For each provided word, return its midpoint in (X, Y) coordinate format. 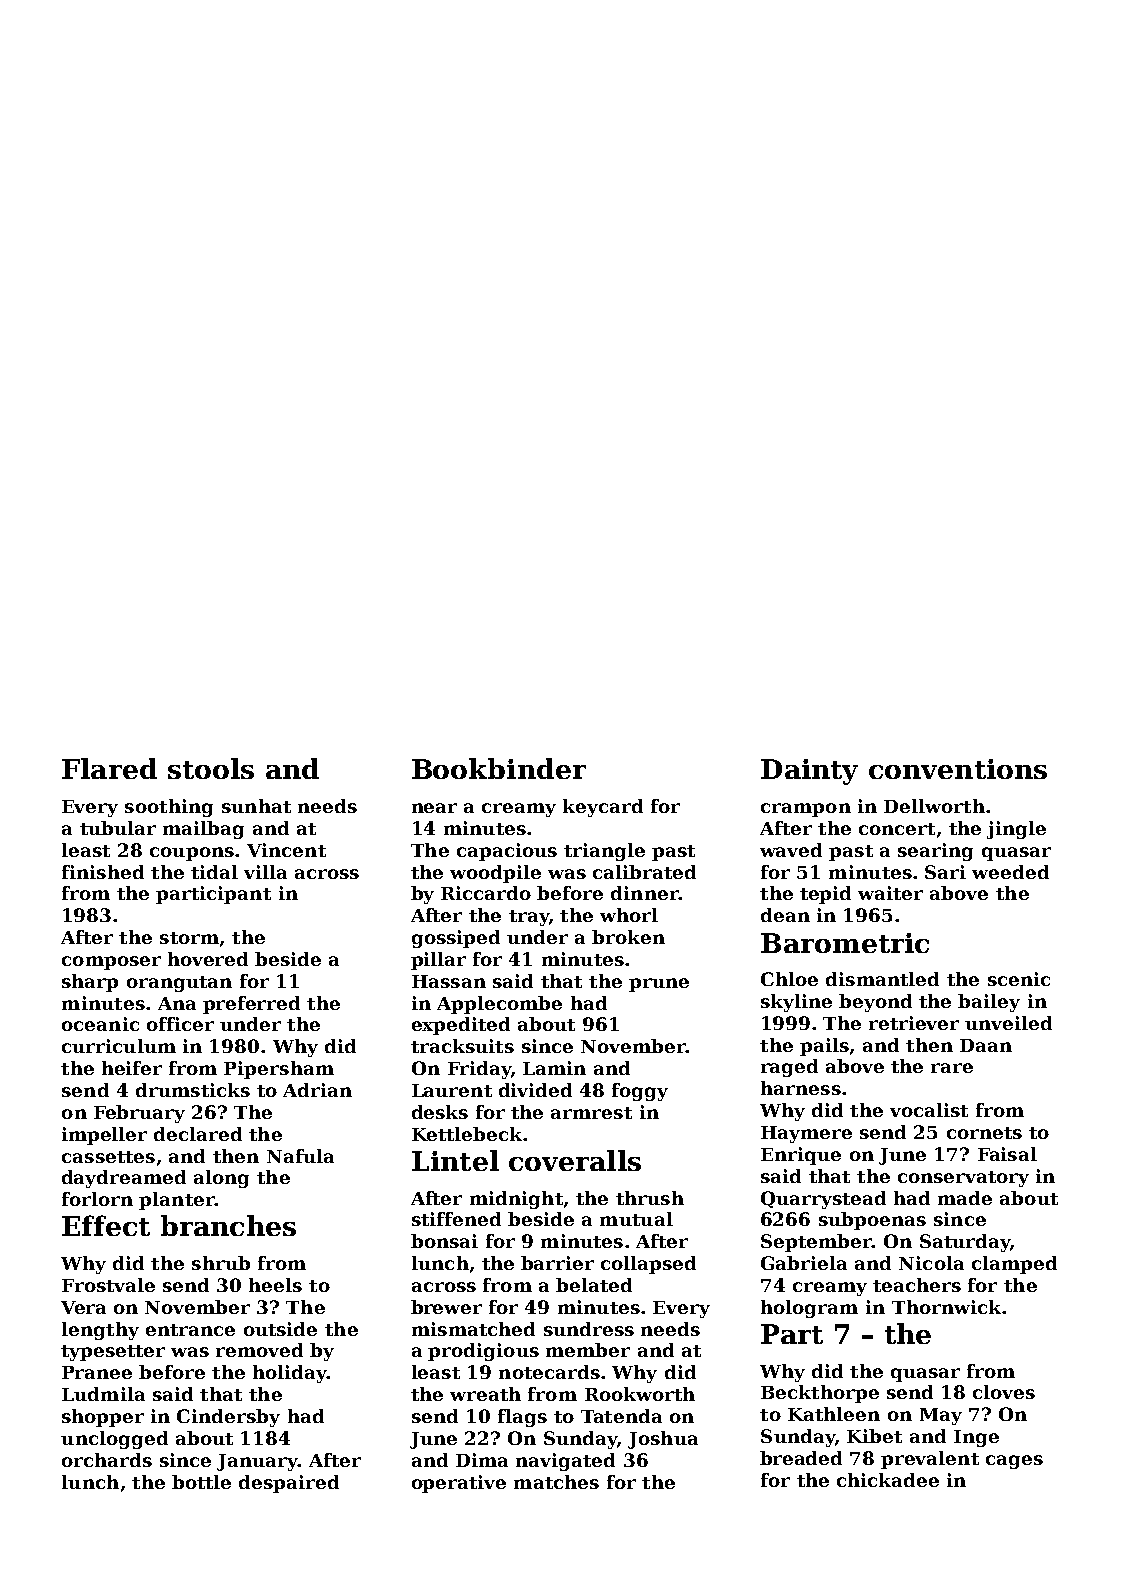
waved (791, 850)
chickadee (888, 1480)
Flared (109, 768)
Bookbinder (499, 768)
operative (459, 1484)
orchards (107, 1460)
